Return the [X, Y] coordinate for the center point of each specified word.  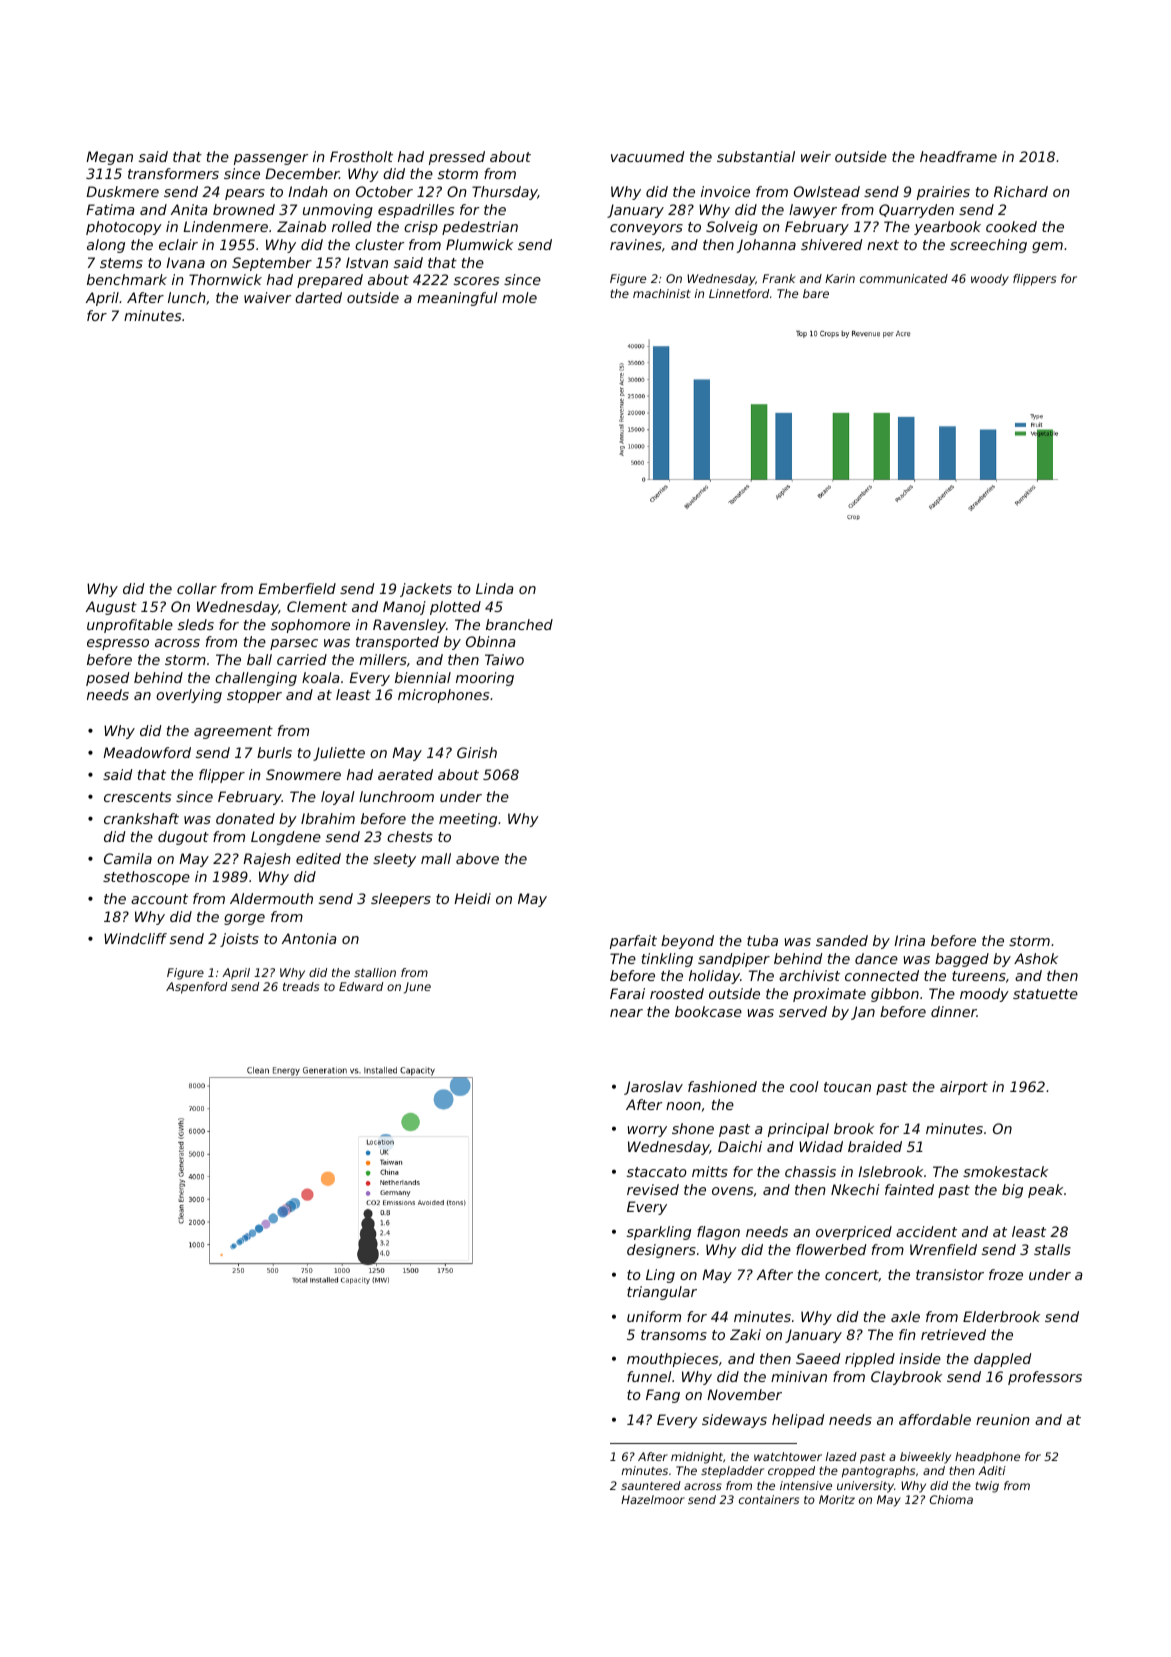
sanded [842, 940]
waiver [267, 297]
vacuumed [647, 156]
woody [990, 280]
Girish [477, 752]
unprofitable [130, 626]
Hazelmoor [653, 1499]
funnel [649, 1376]
